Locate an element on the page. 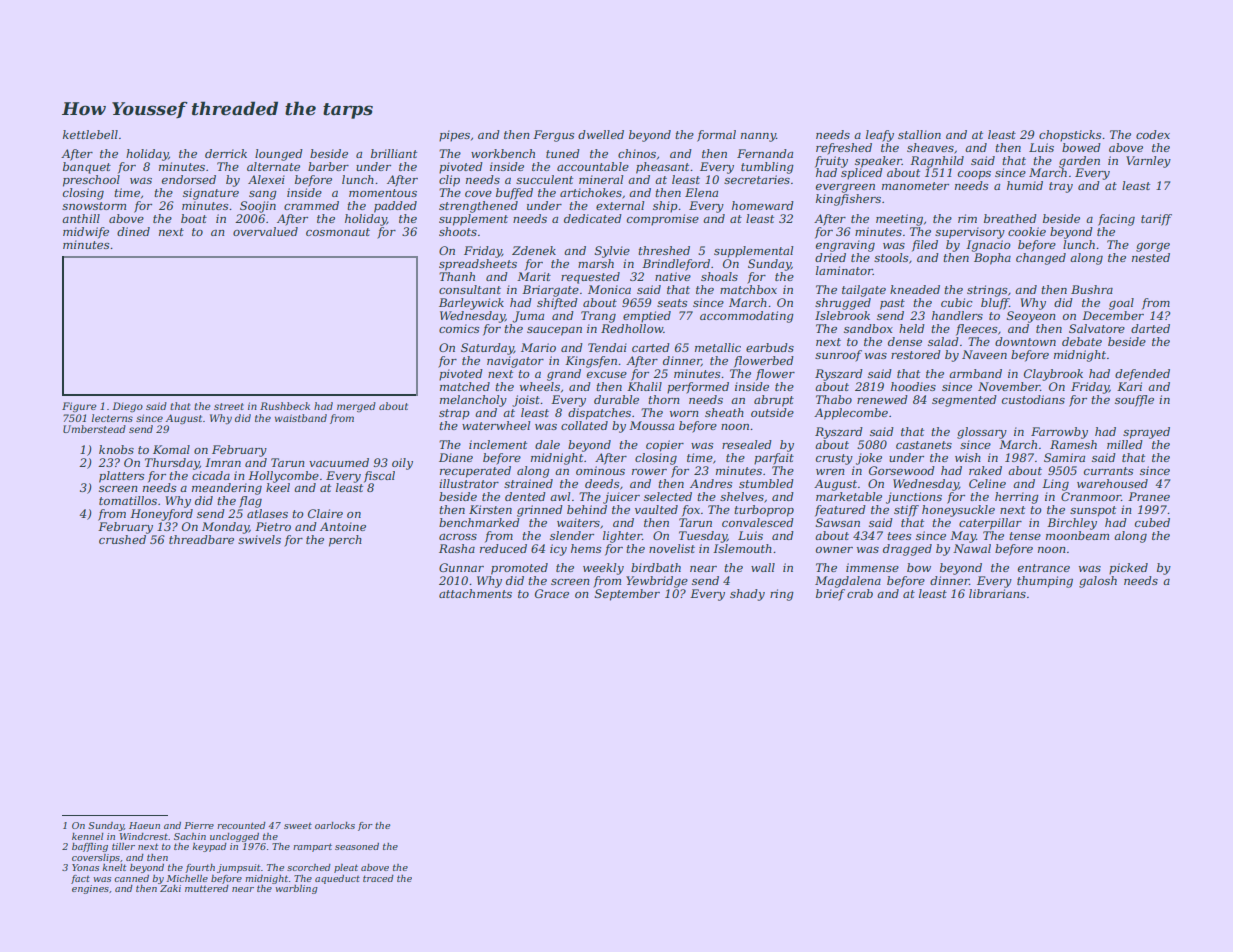 The image size is (1233, 952). warehoused is located at coordinates (1112, 483).
